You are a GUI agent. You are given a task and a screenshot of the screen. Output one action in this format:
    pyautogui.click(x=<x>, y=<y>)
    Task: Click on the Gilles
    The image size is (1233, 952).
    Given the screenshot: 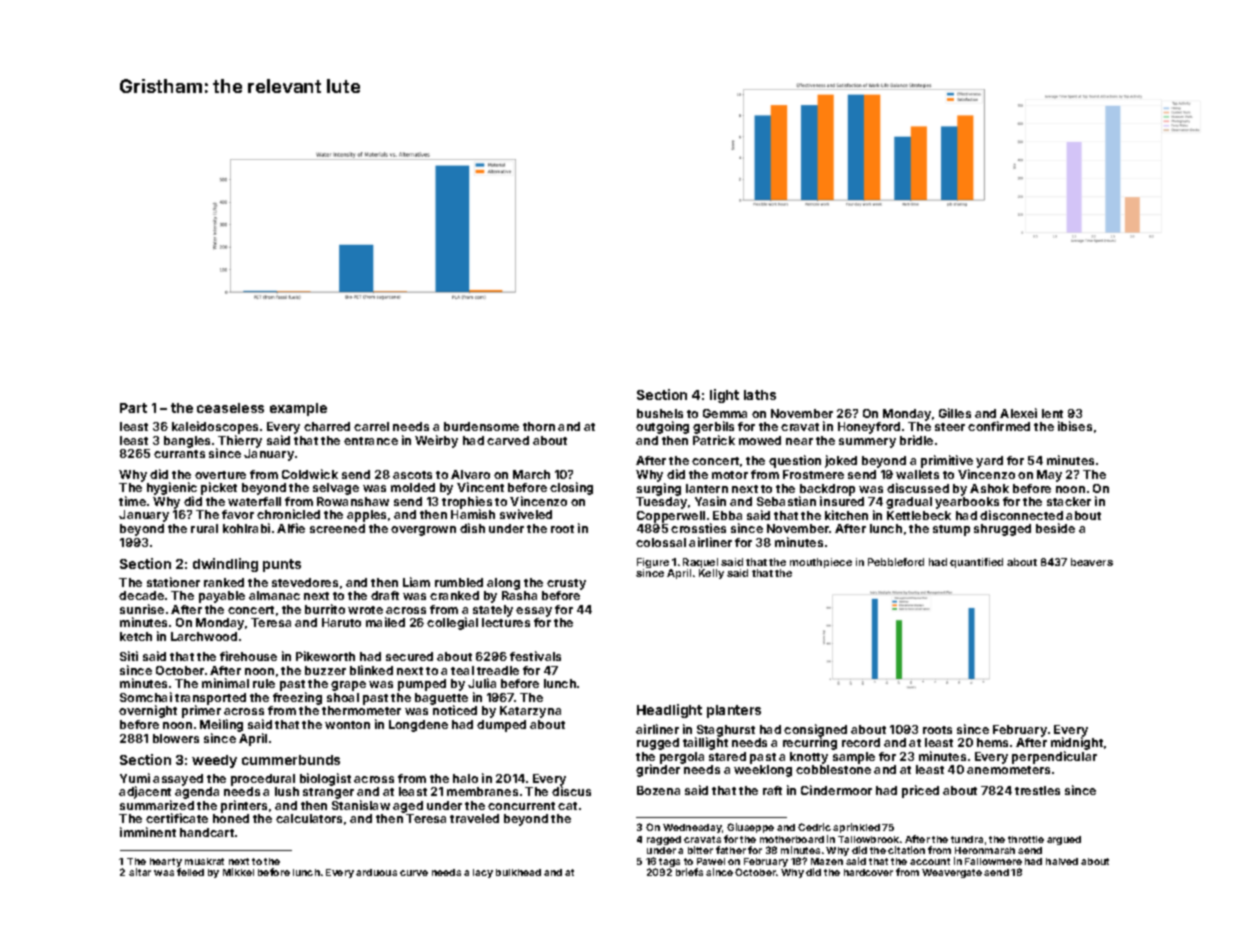 What is the action you would take?
    pyautogui.click(x=955, y=413)
